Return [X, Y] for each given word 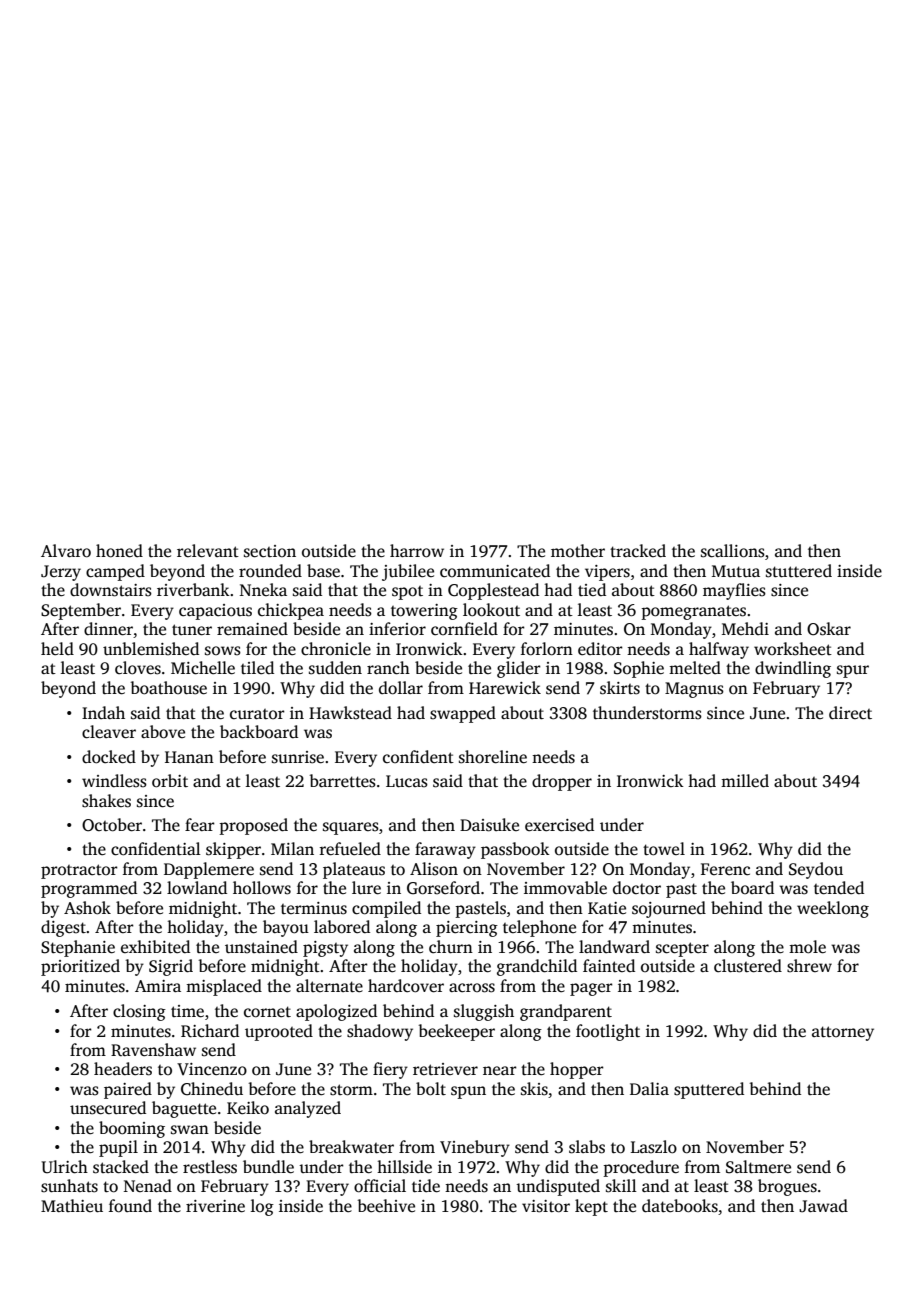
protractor [79, 871]
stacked [121, 1167]
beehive [386, 1206]
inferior [397, 629]
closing [139, 1012]
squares [351, 828]
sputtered [709, 1090]
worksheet [793, 649]
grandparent [566, 1012]
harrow [417, 551]
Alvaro [66, 551]
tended [839, 888]
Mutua [736, 571]
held [57, 649]
